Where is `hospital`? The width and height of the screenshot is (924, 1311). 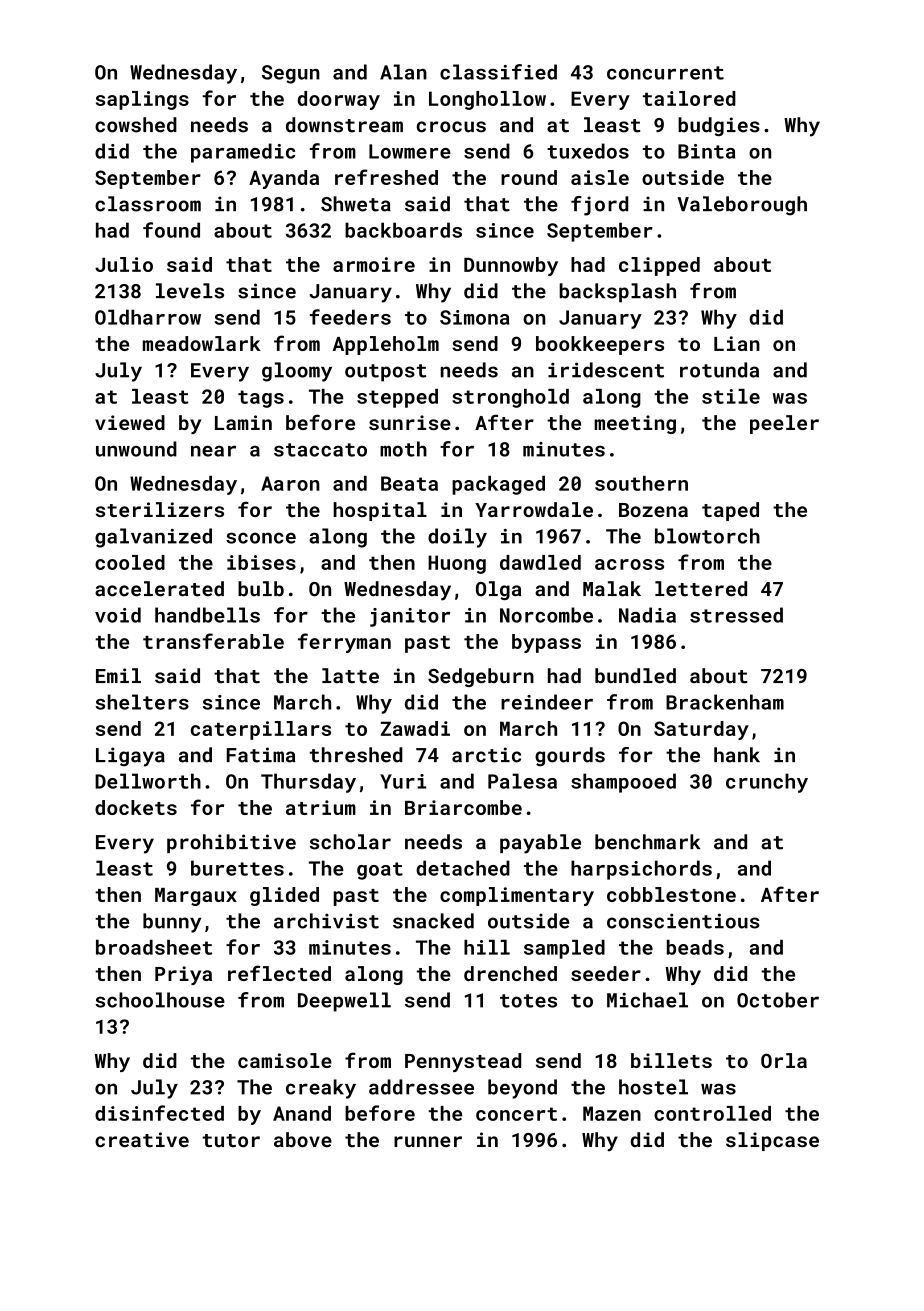
hospital is located at coordinates (380, 511).
